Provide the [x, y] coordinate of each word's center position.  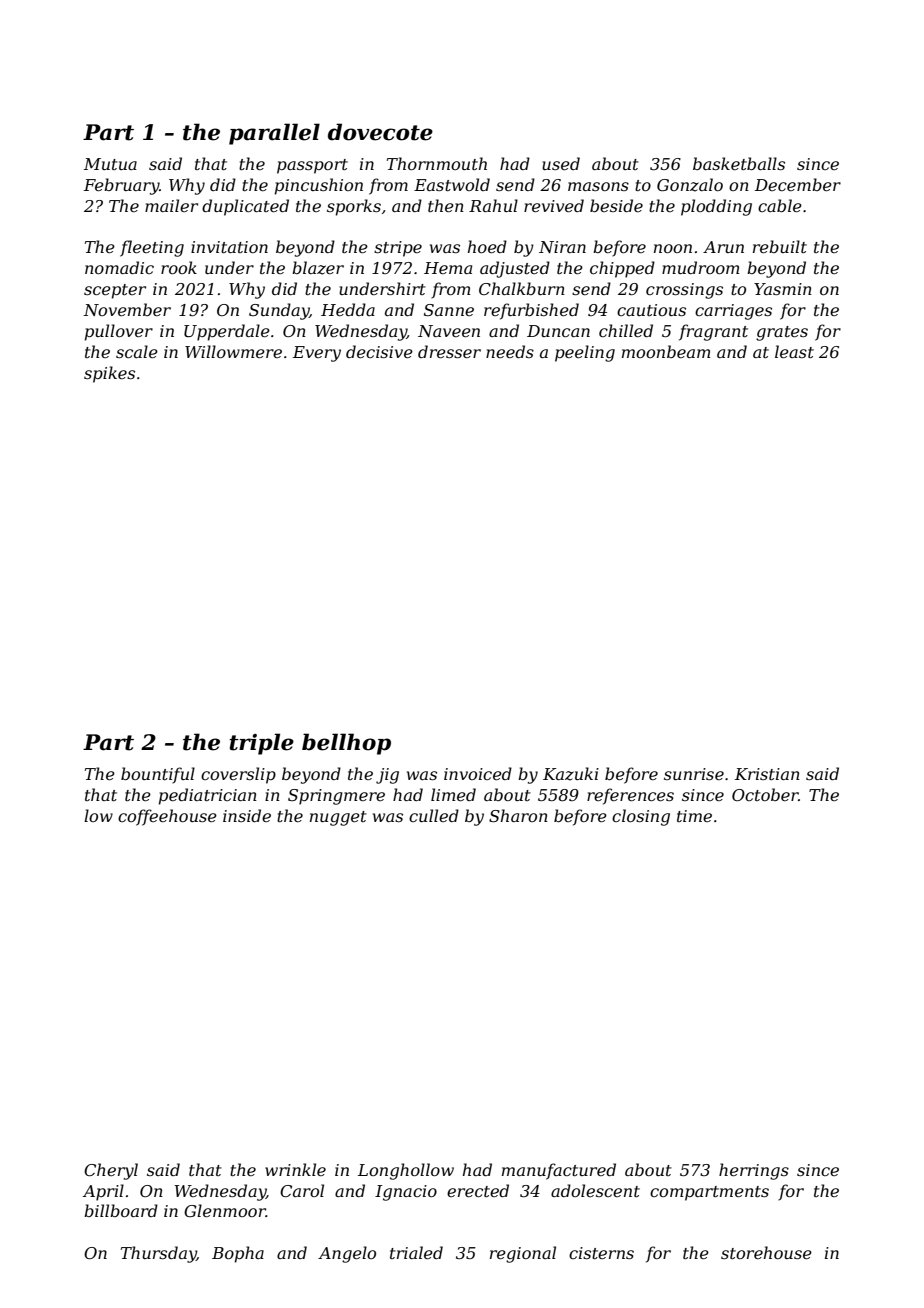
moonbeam [666, 351]
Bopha [238, 1254]
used [561, 163]
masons [598, 186]
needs [510, 351]
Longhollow [406, 1171]
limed [453, 794]
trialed [416, 1252]
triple [261, 744]
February [121, 186]
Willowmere [233, 351]
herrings [754, 1171]
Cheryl [111, 1171]
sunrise [694, 774]
